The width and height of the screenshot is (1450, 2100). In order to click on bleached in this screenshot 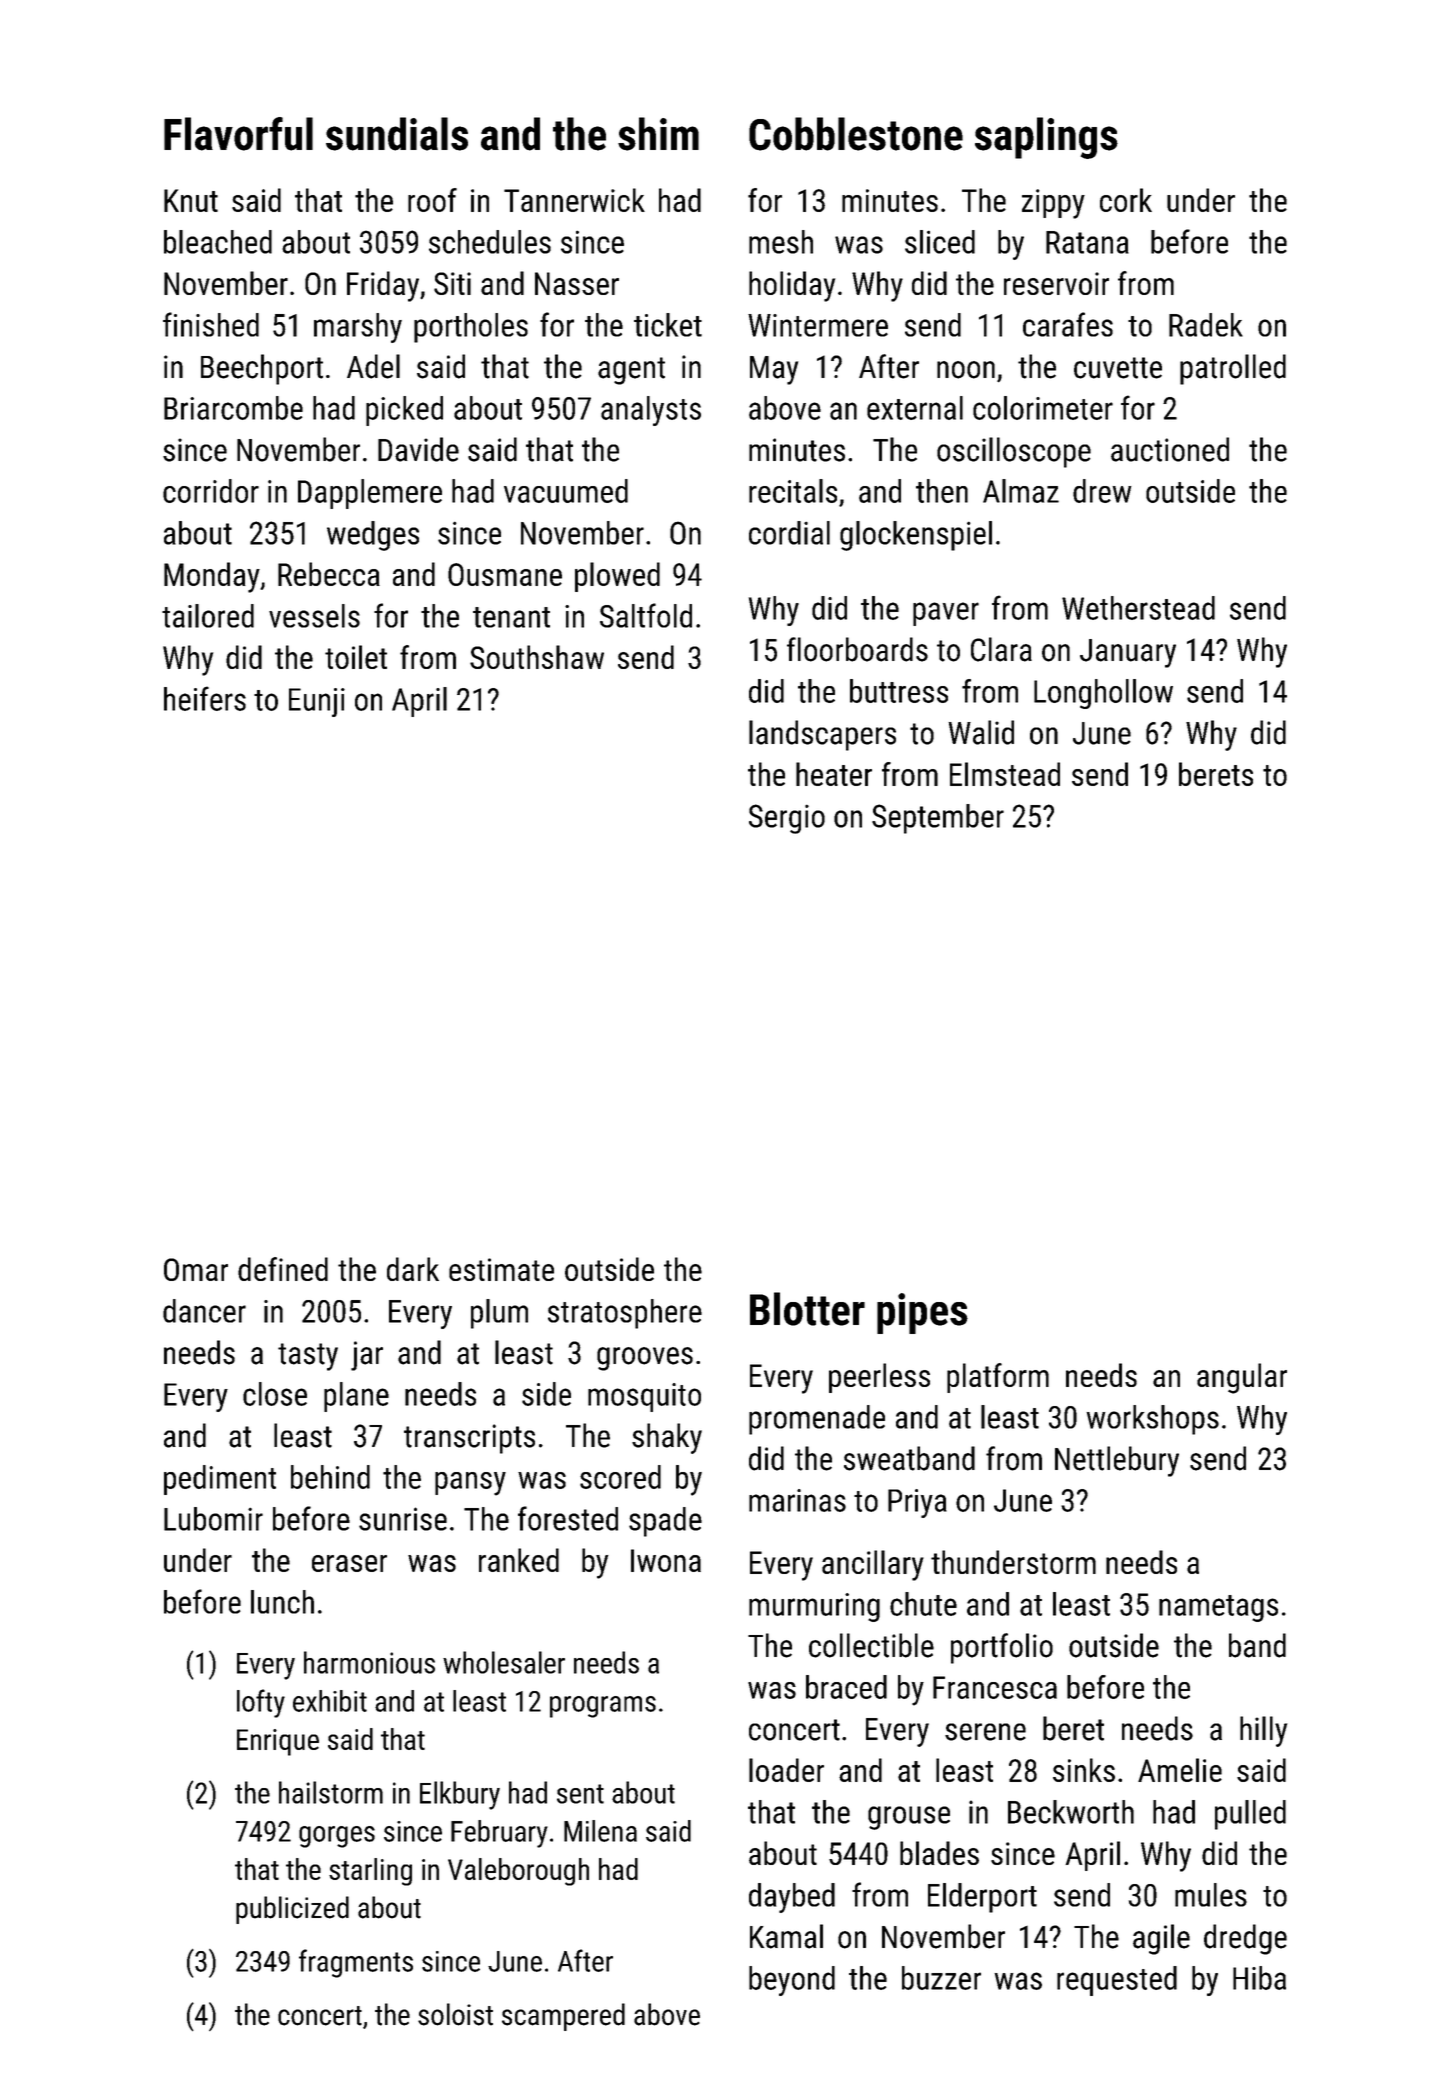, I will do `click(218, 242)`.
